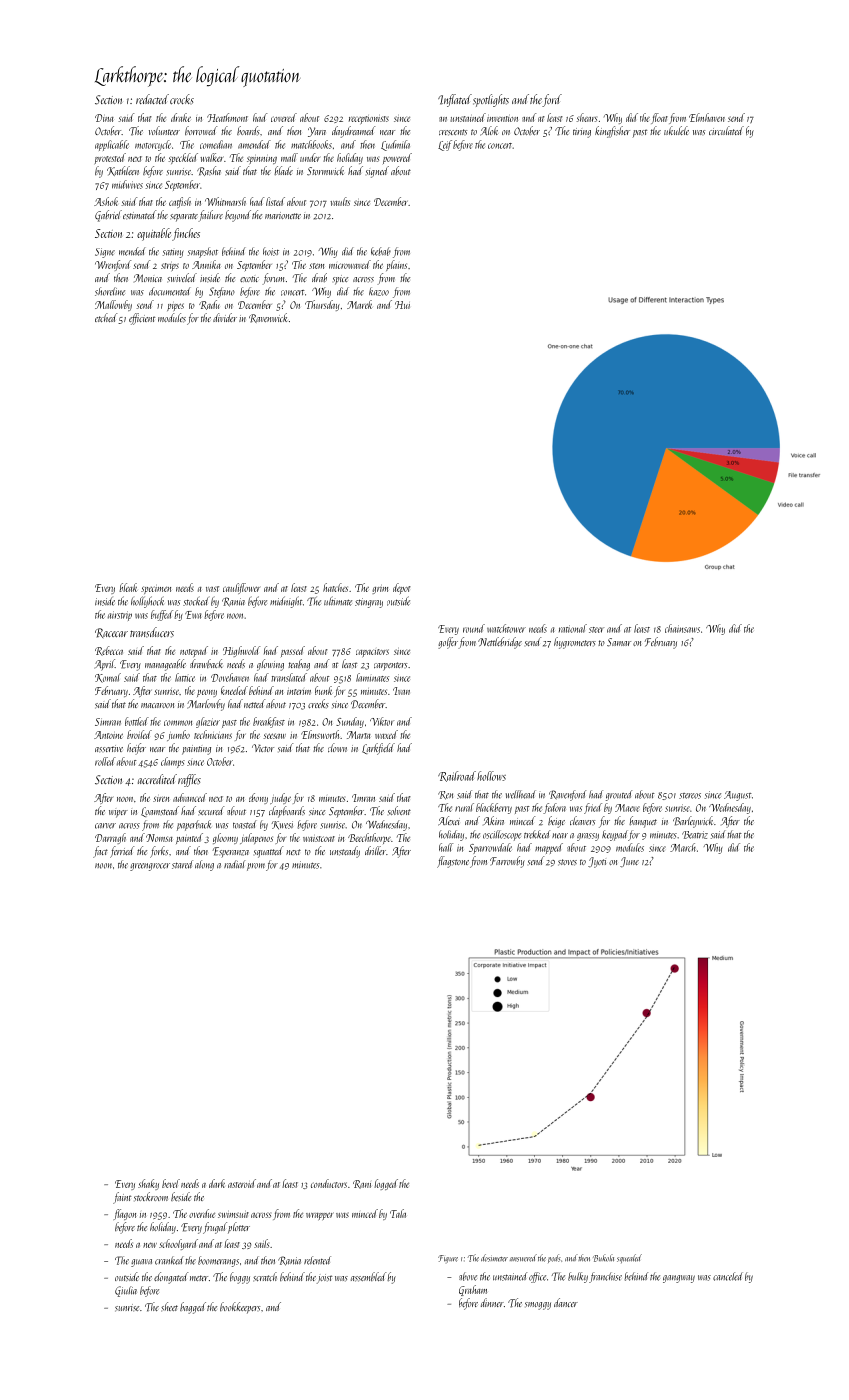  What do you see at coordinates (402, 588) in the screenshot?
I see `depot` at bounding box center [402, 588].
